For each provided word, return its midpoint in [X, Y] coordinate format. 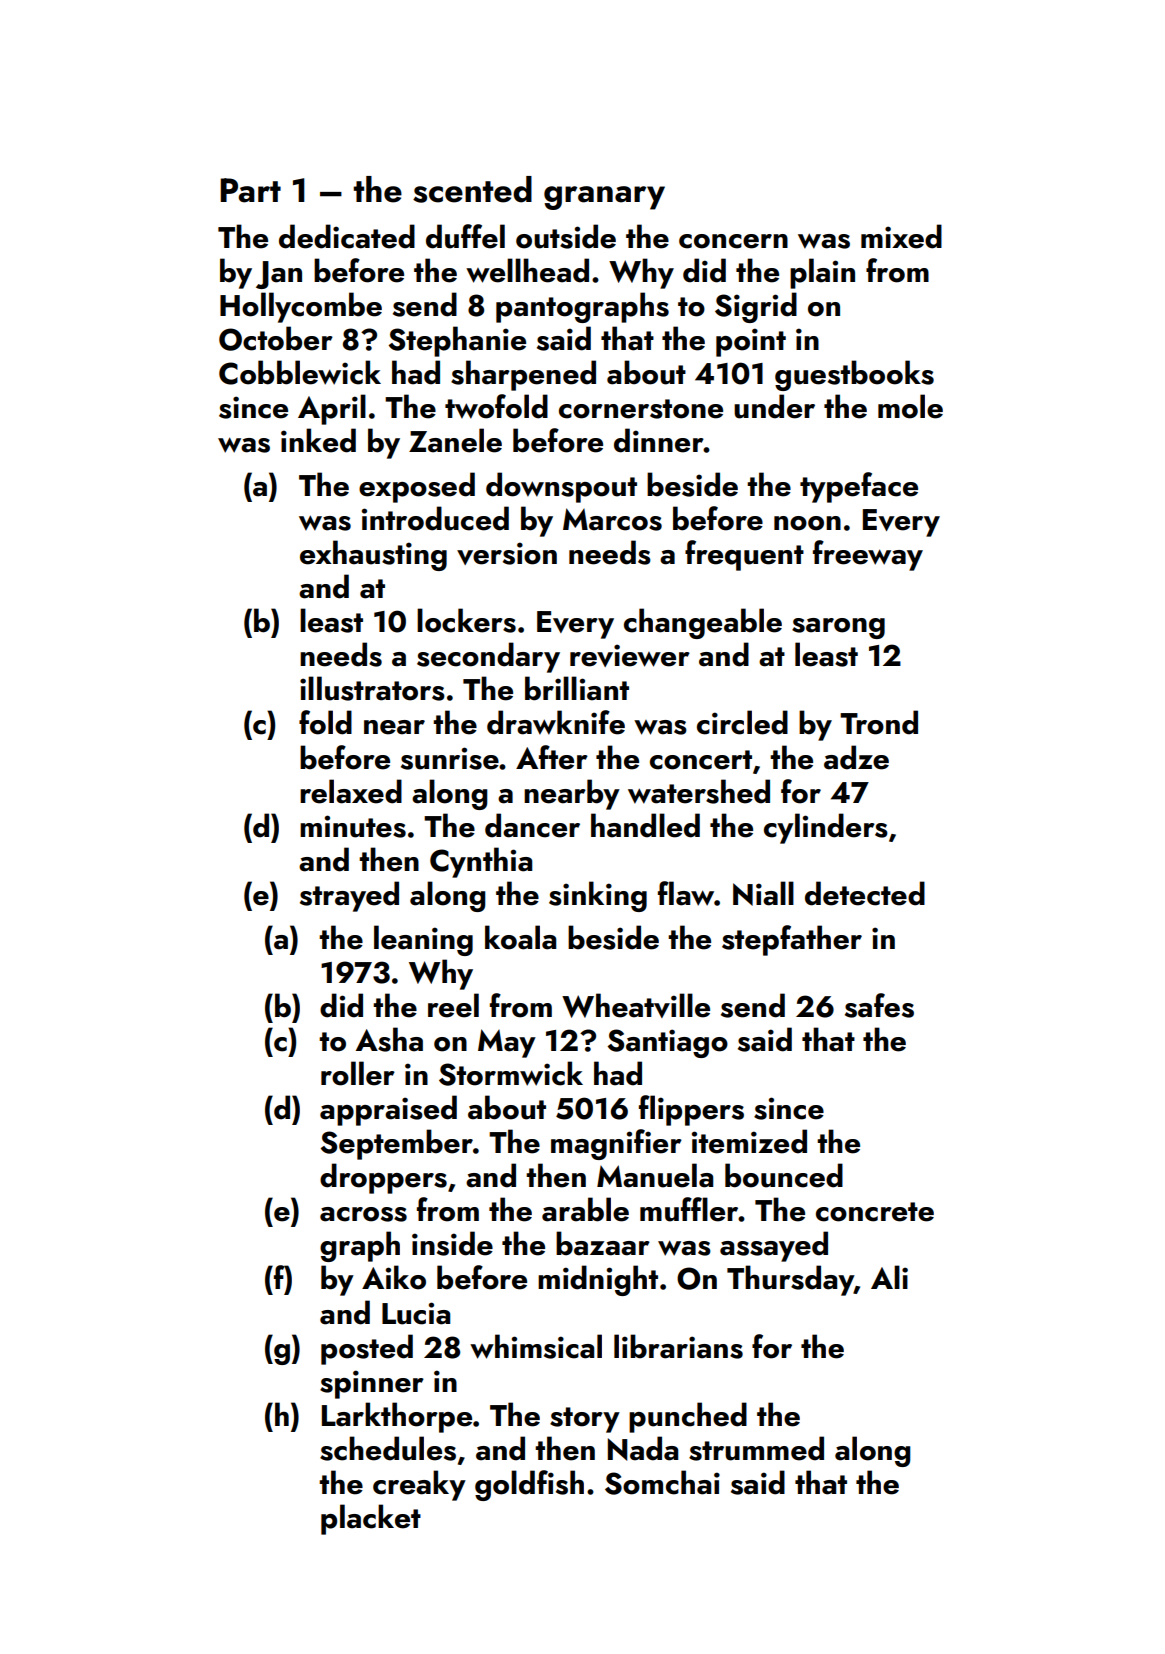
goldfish [529, 1485]
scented [472, 189]
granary [604, 198]
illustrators [372, 688]
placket [371, 1519]
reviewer [630, 655]
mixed [901, 236]
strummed [756, 1448]
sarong [838, 628]
